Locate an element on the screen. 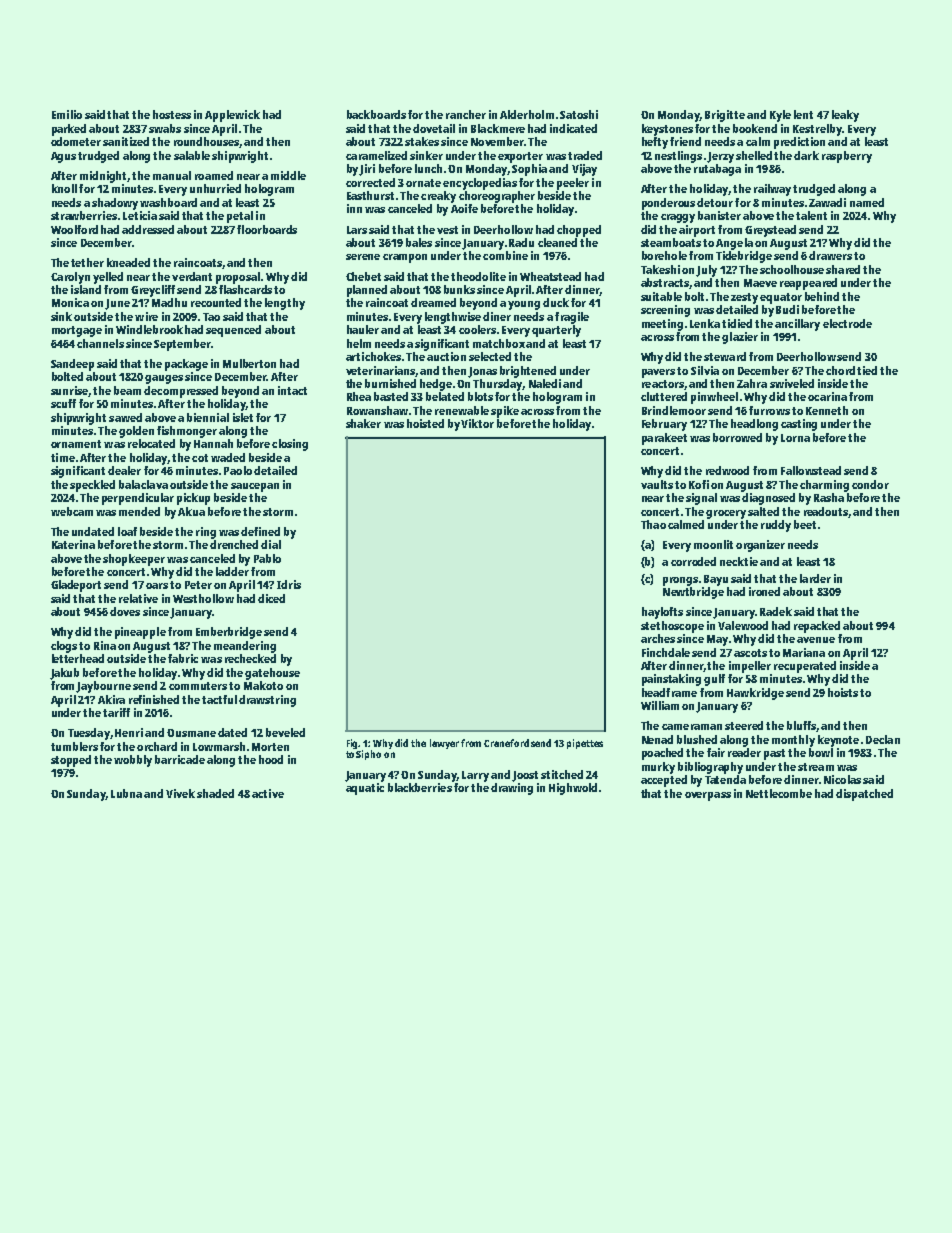  shaded is located at coordinates (215, 793).
